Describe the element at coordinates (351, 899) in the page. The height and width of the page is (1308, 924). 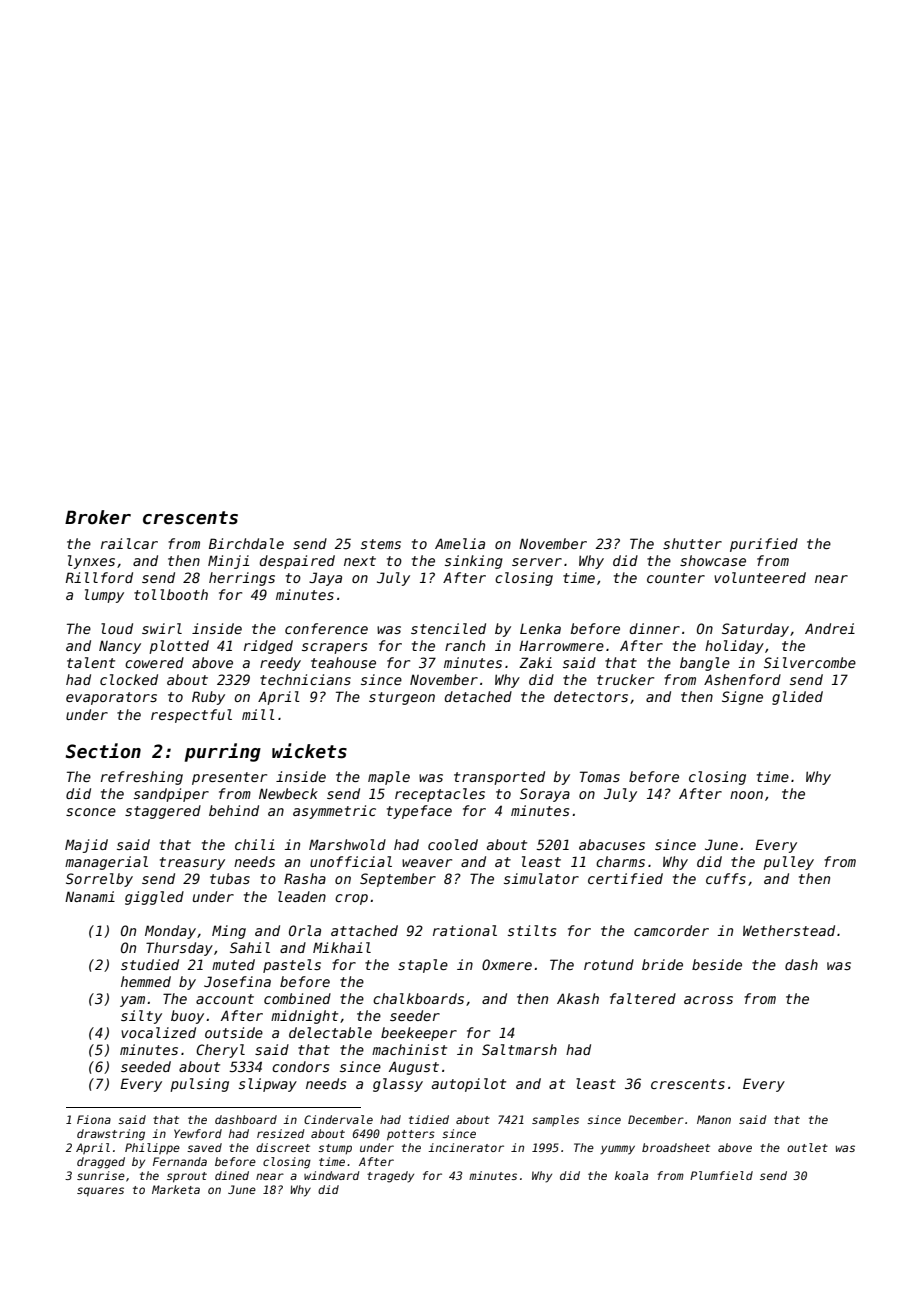
I see `crop` at that location.
